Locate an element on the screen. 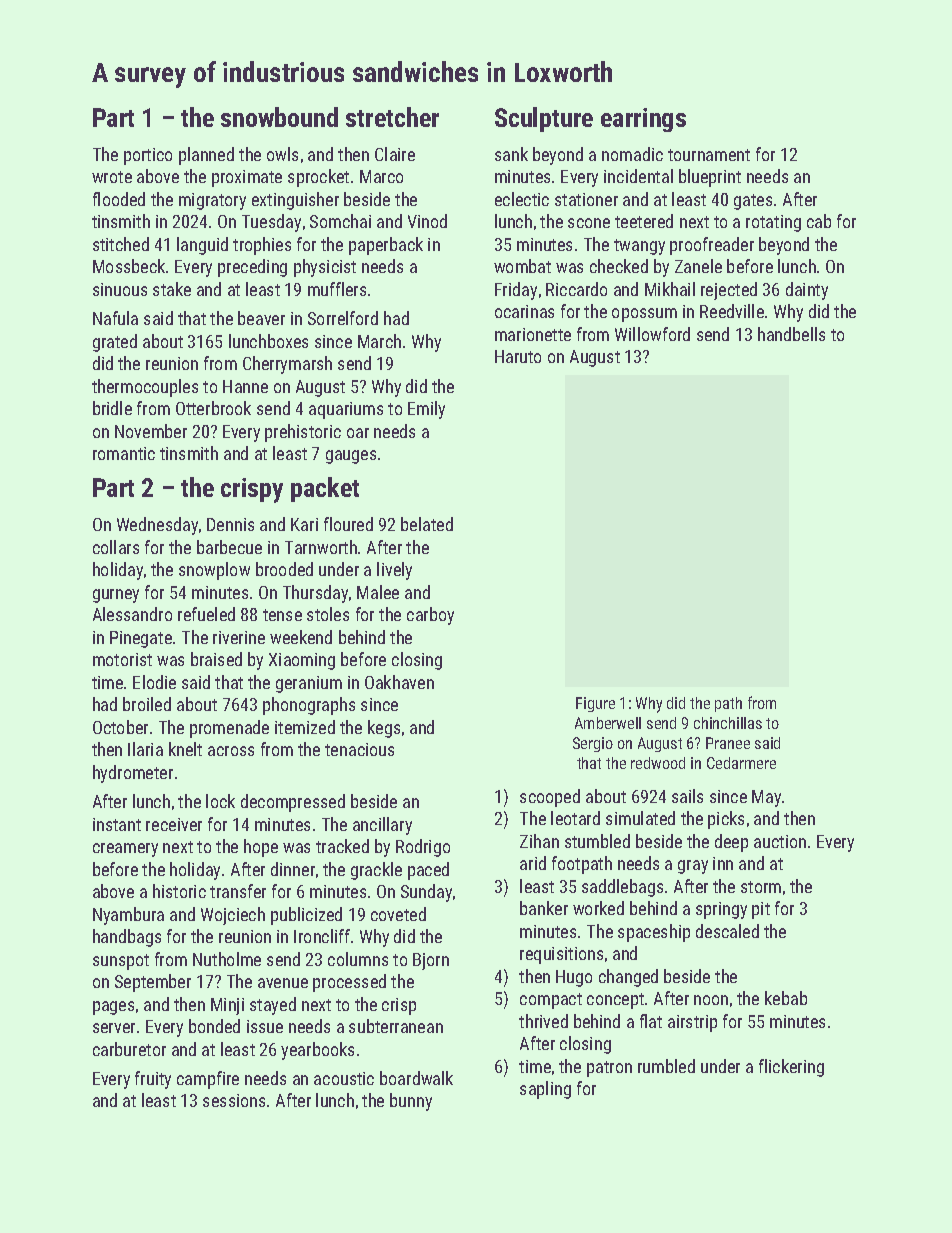  twangy is located at coordinates (639, 247).
